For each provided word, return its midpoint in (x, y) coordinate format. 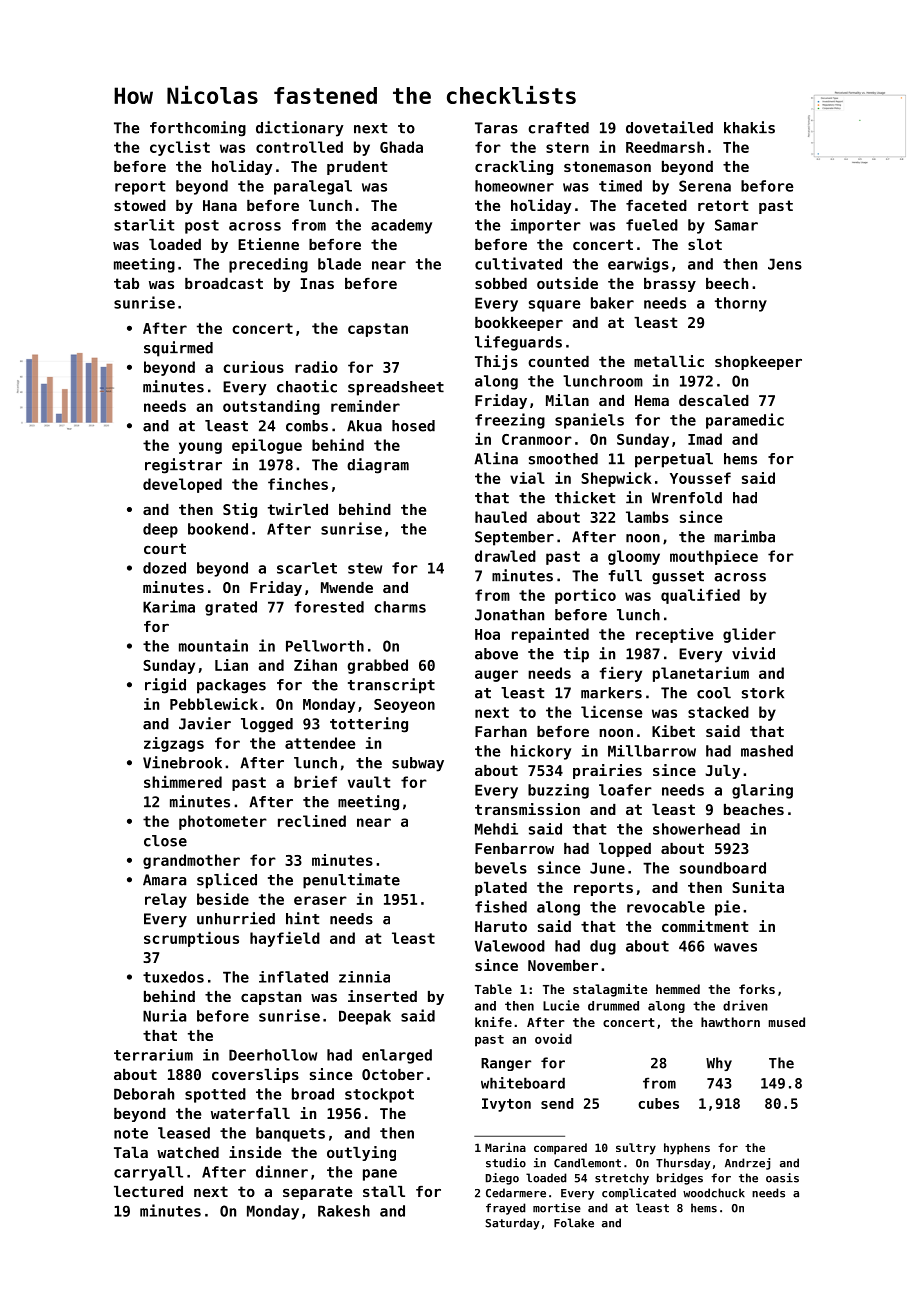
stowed (140, 205)
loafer (625, 790)
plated (501, 889)
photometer (223, 822)
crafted (558, 128)
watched (188, 1152)
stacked (718, 712)
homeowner (514, 186)
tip (576, 655)
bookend (218, 529)
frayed (506, 1209)
